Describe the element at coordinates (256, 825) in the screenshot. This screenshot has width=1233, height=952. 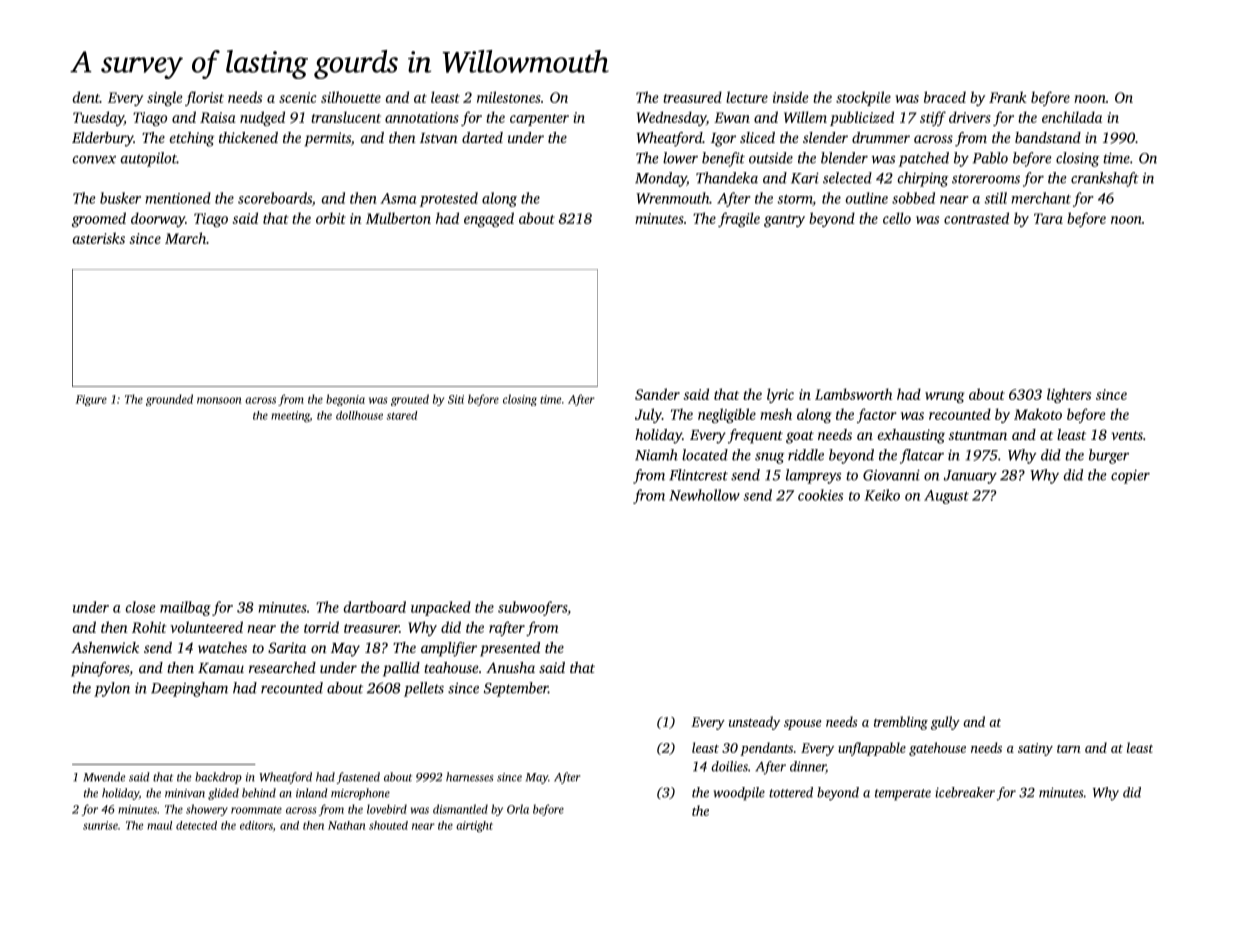
I see `editors` at that location.
